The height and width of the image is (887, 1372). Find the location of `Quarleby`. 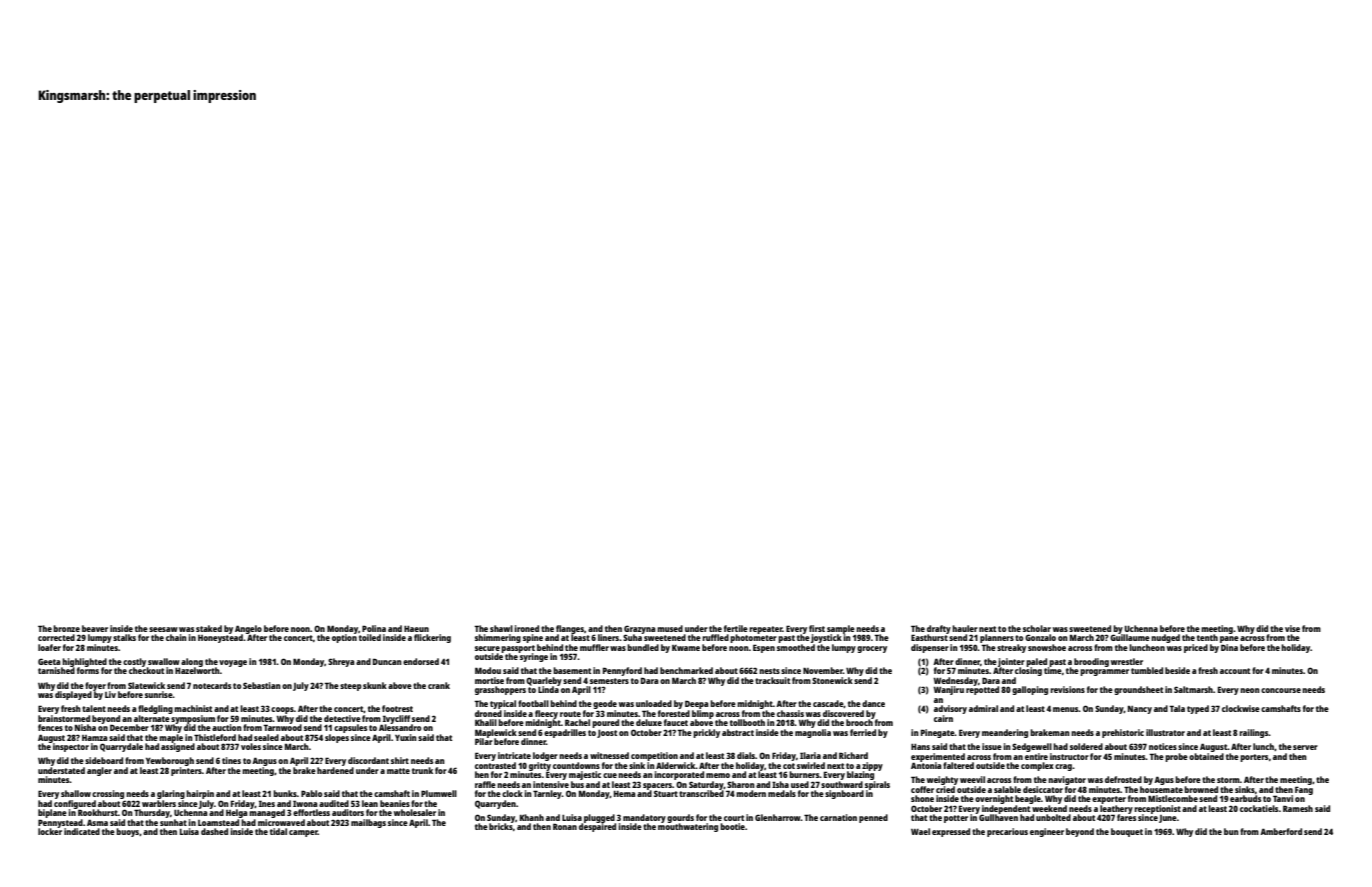

Quarleby is located at coordinates (544, 681).
